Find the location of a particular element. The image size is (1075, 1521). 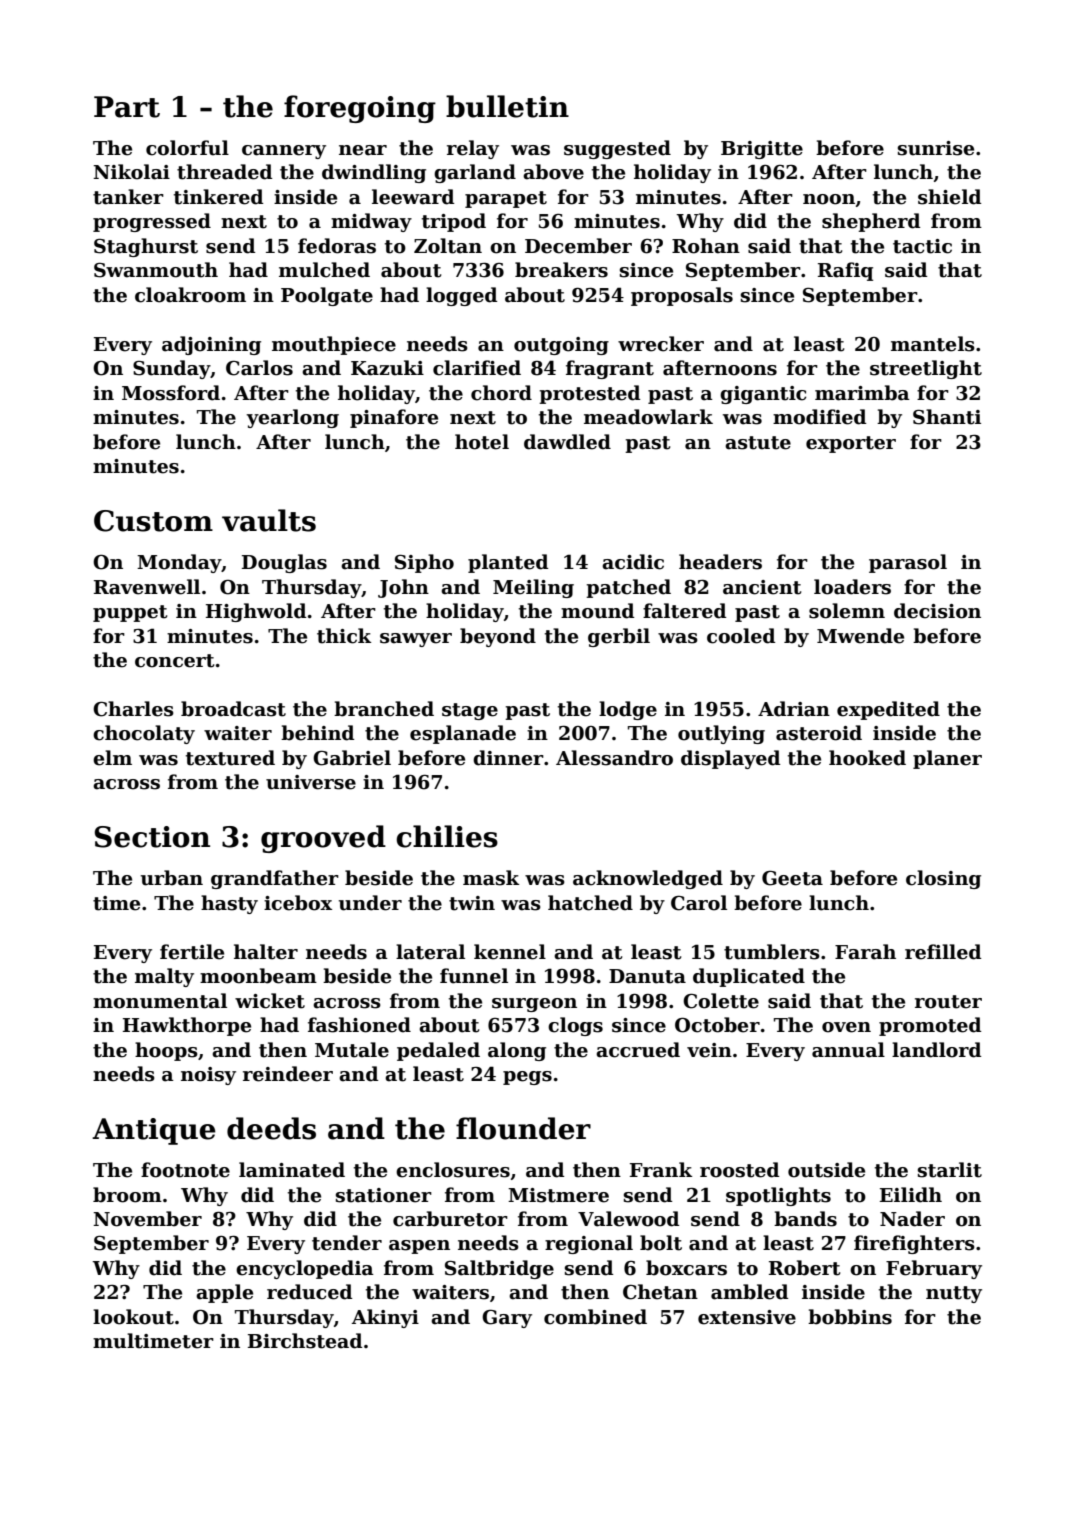

planted is located at coordinates (508, 563).
